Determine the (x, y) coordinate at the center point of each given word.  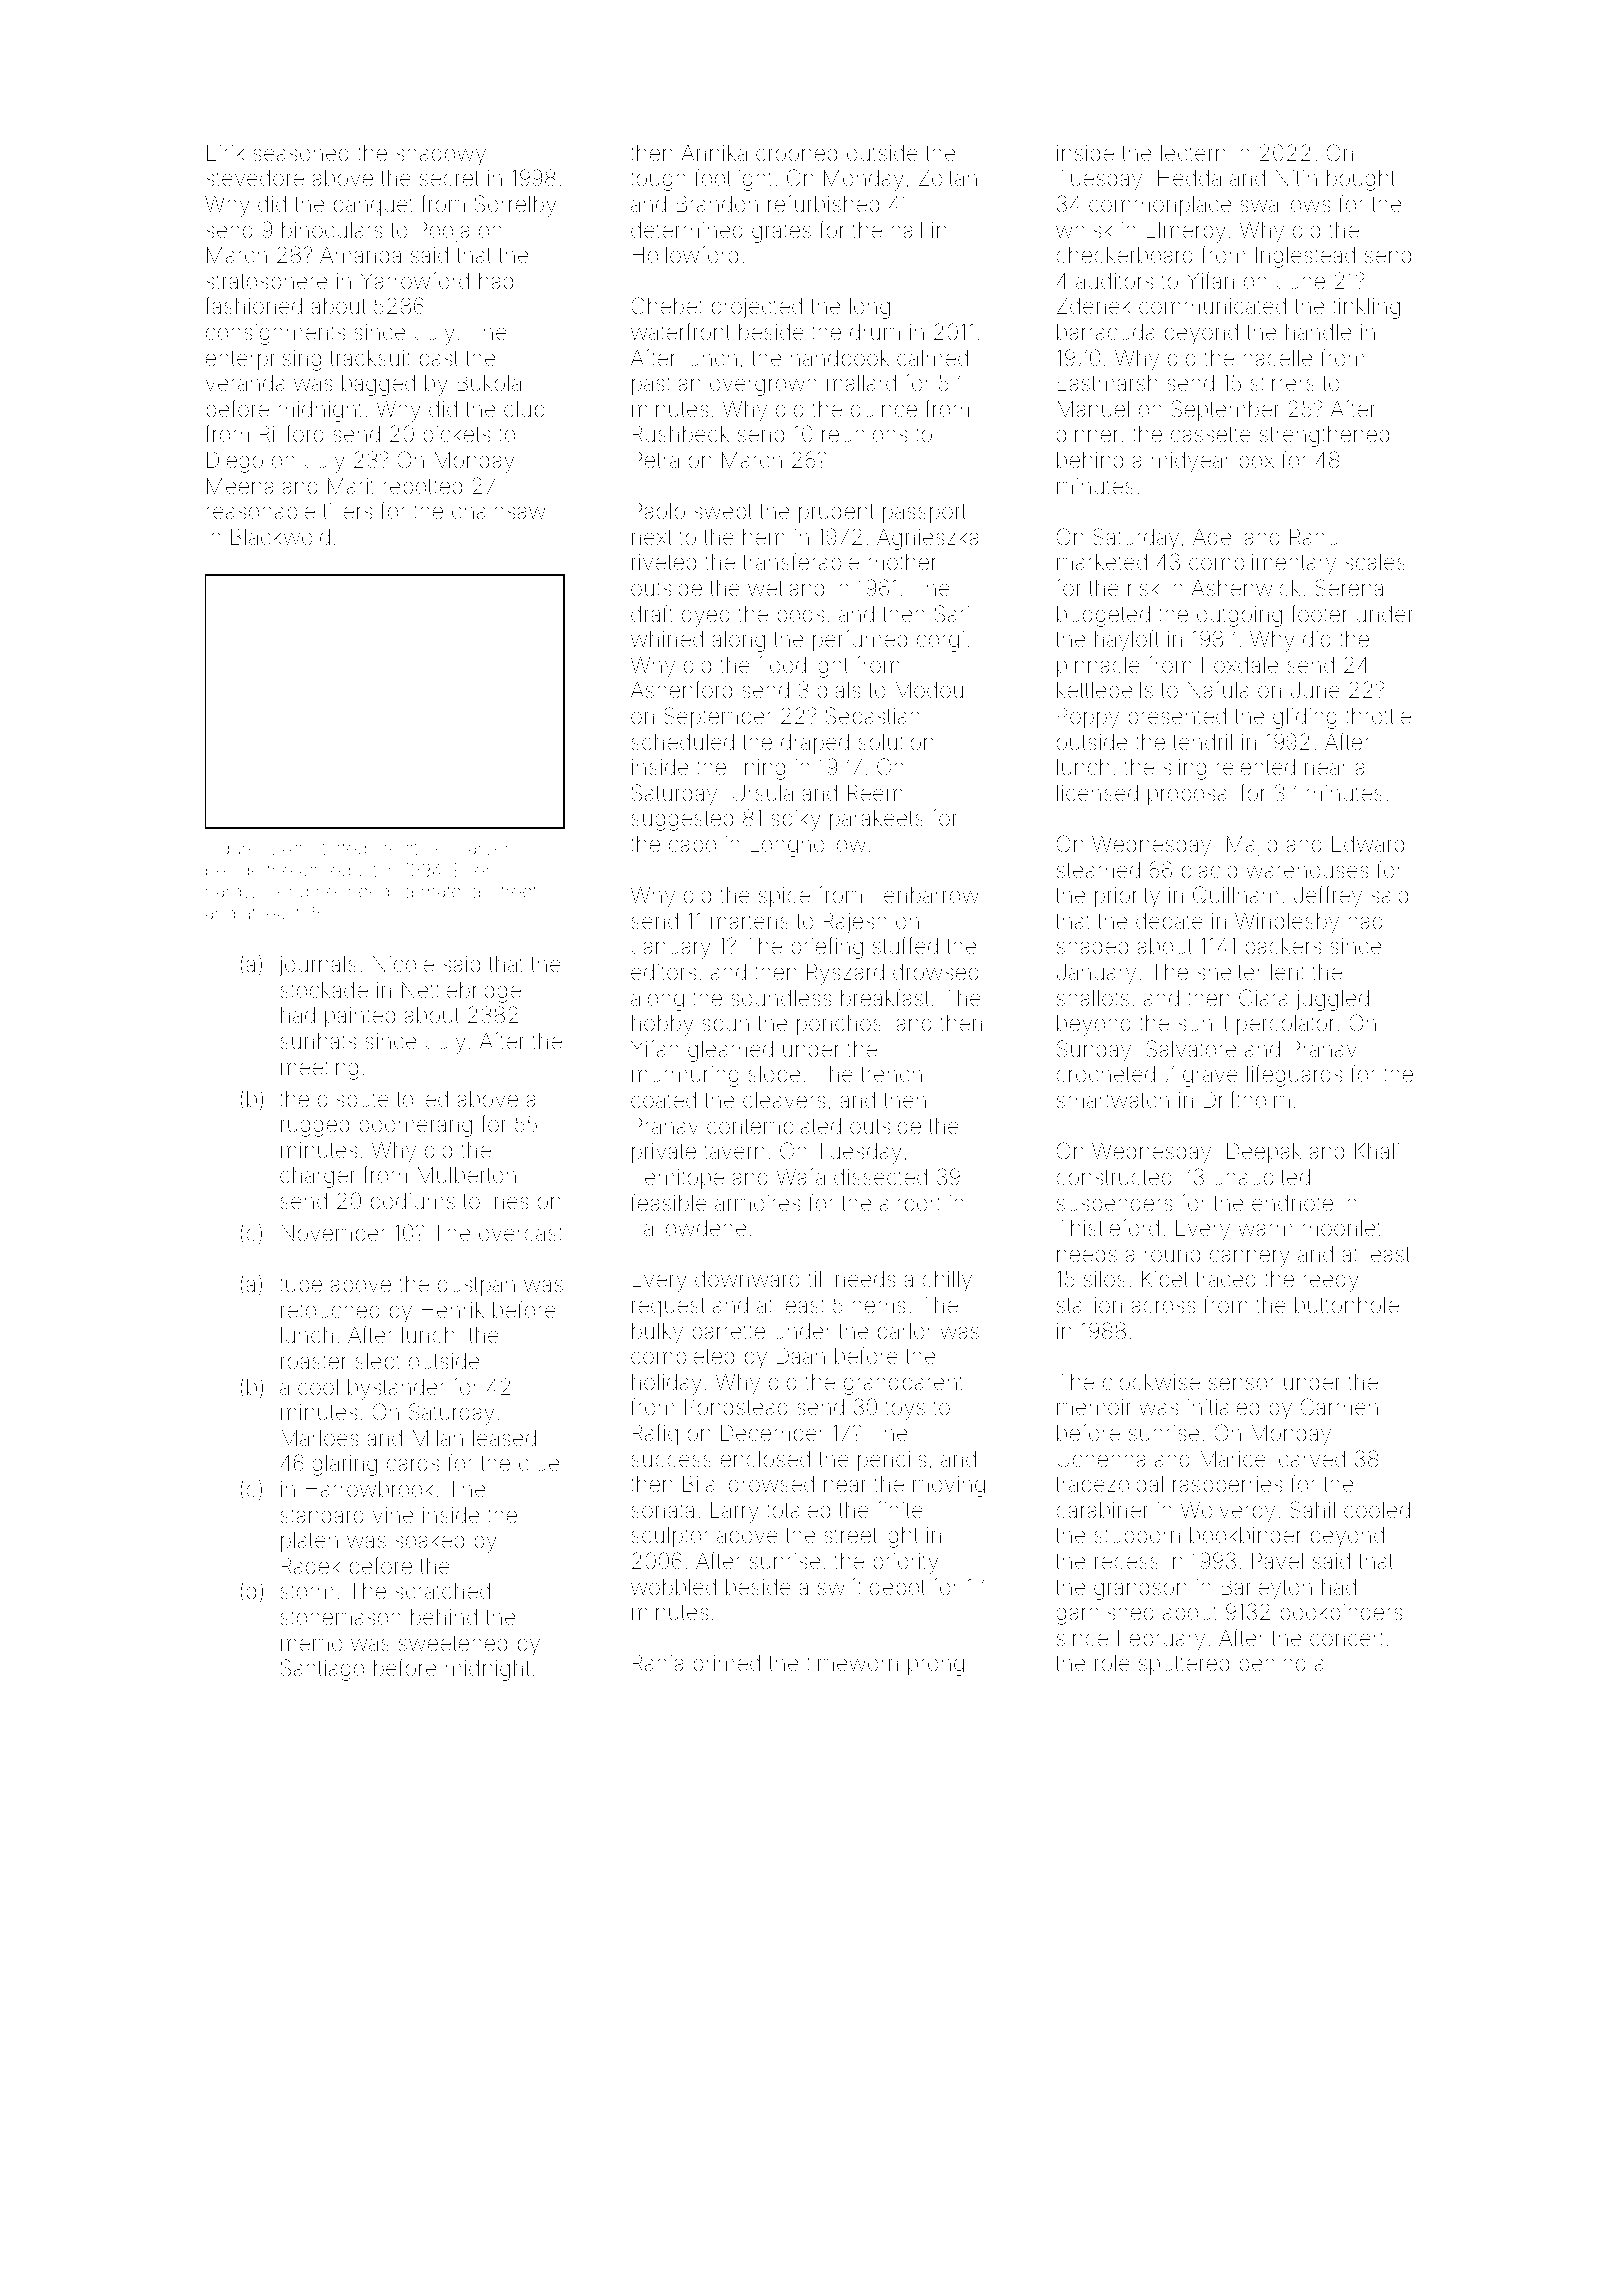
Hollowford (685, 255)
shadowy (441, 155)
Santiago (322, 1670)
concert (1347, 1638)
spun (725, 1026)
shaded (1092, 946)
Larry (735, 1512)
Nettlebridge (461, 992)
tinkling (1366, 308)
